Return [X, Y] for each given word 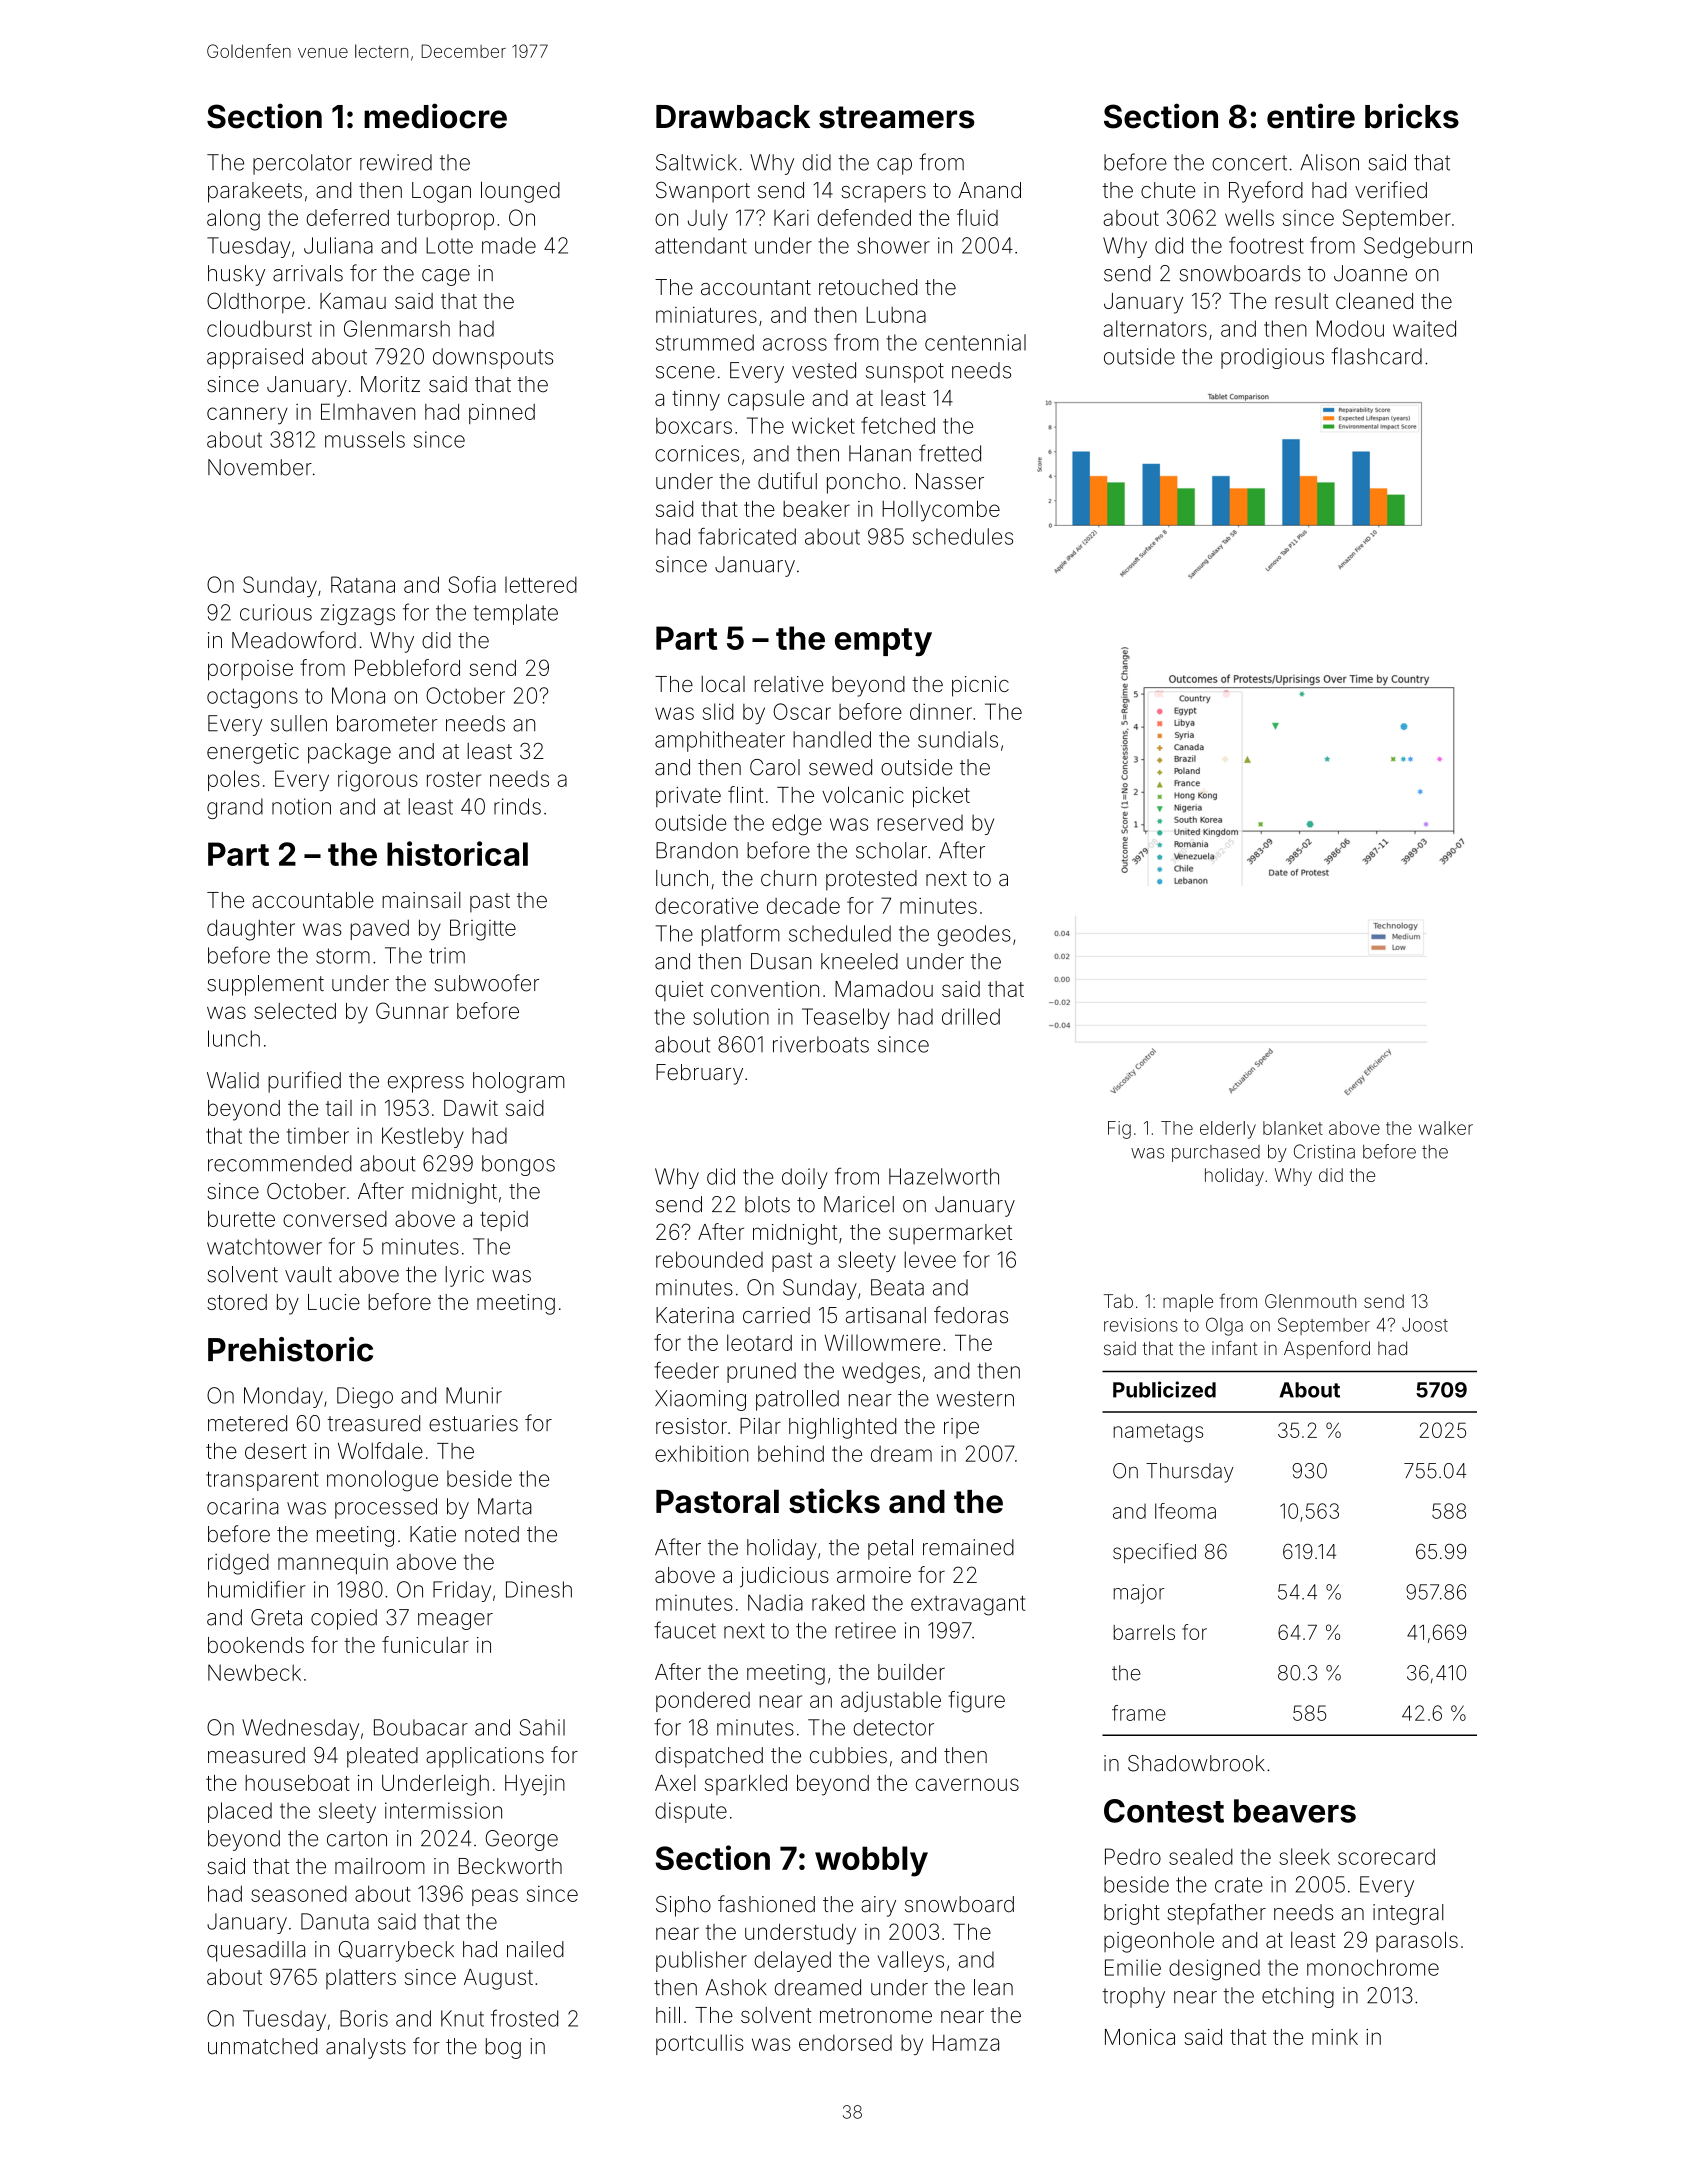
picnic [980, 686]
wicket [823, 425]
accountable [313, 899]
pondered [703, 1701]
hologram [519, 1082]
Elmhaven [368, 411]
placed [240, 1812]
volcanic [863, 794]
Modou [1350, 328]
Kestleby [423, 1137]
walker [1446, 1128]
